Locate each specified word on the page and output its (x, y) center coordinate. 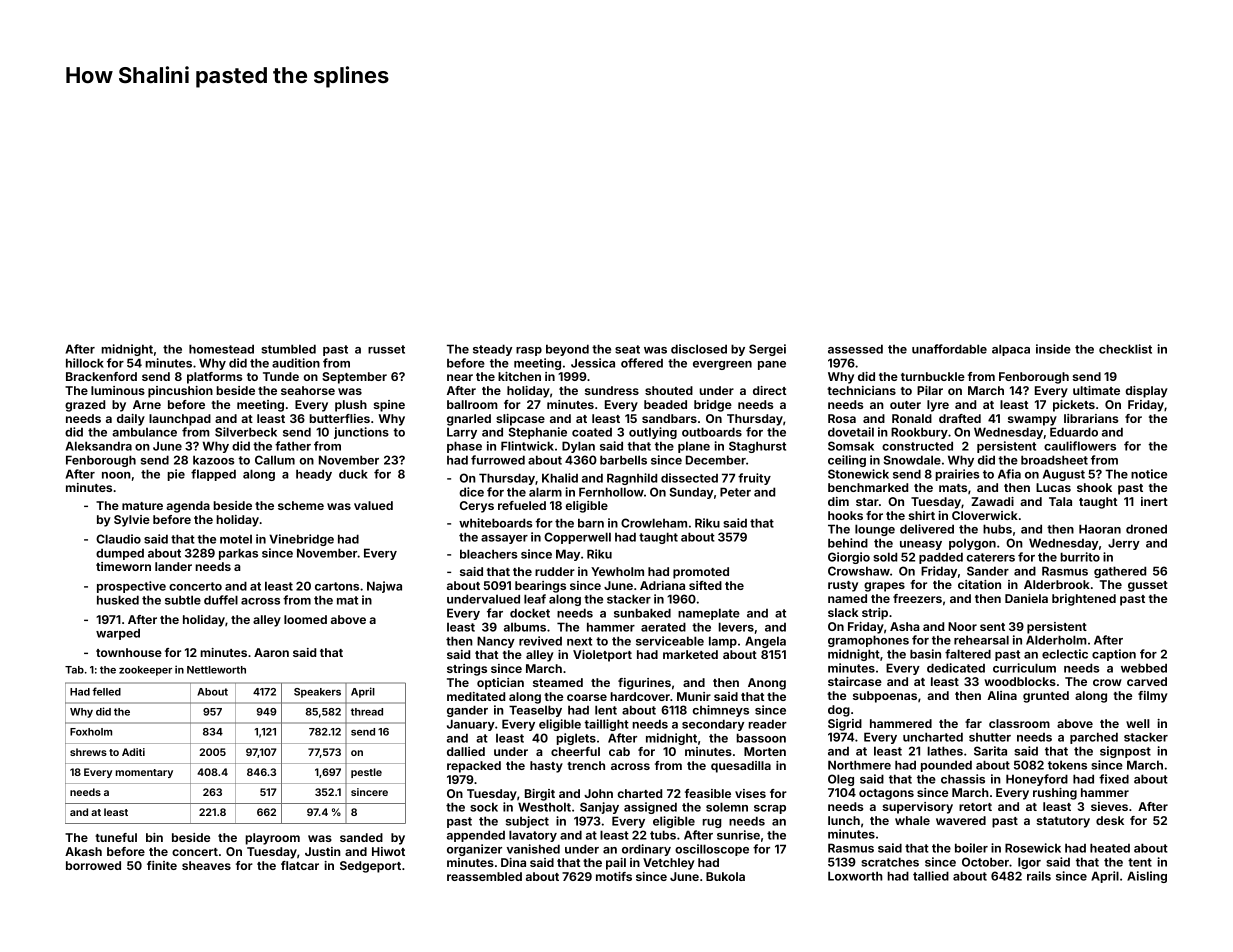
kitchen (519, 376)
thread (367, 712)
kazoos (214, 460)
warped (118, 634)
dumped (120, 554)
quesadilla (741, 767)
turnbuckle (933, 376)
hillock (85, 363)
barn (591, 523)
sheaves (206, 865)
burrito (1080, 557)
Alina (1002, 695)
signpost (1125, 752)
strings (467, 670)
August (1064, 475)
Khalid (560, 478)
